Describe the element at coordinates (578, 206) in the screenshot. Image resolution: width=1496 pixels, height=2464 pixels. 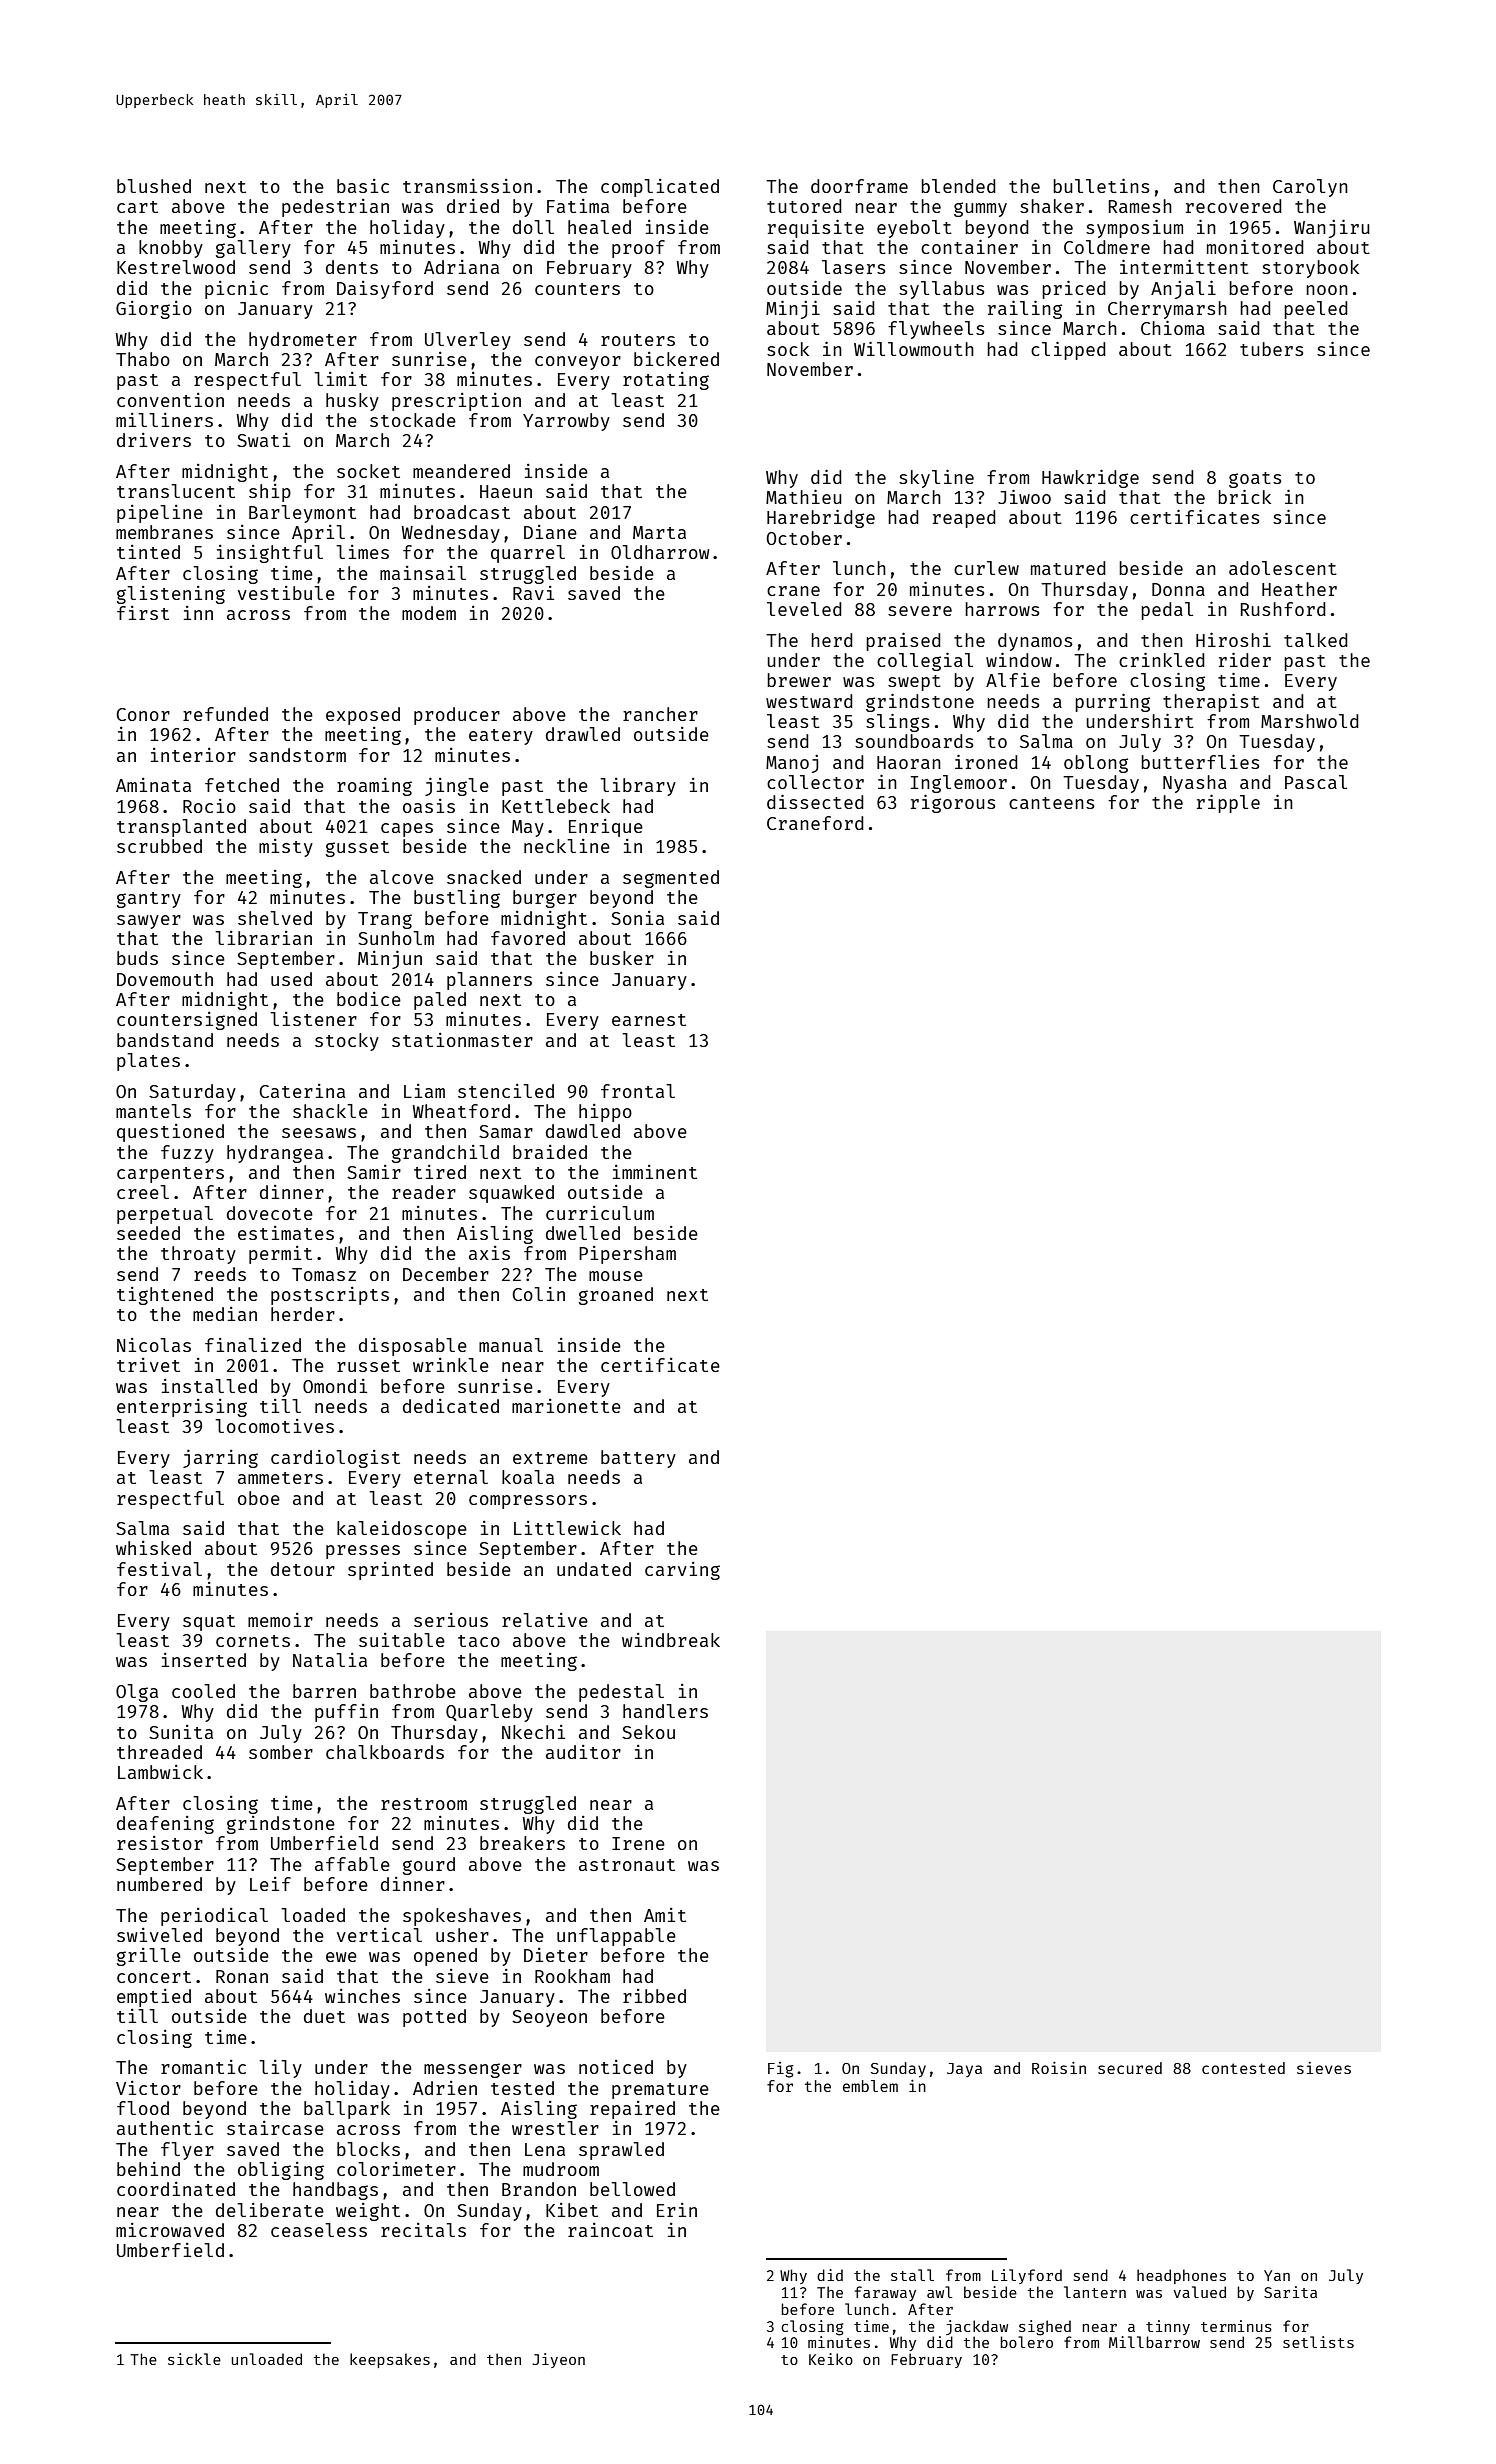
I see `Fatima` at that location.
